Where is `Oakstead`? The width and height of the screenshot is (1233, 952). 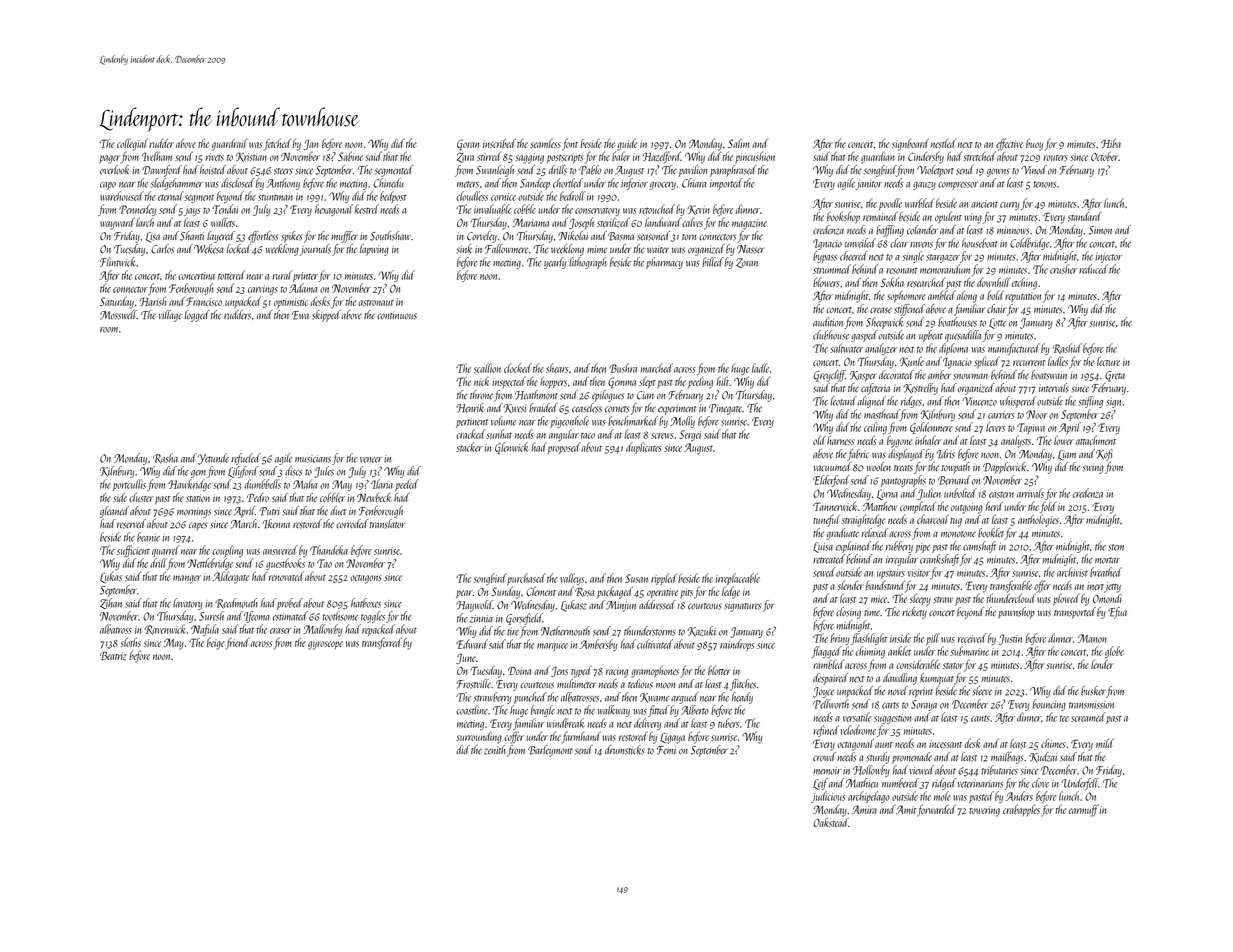
Oakstead is located at coordinates (831, 822).
